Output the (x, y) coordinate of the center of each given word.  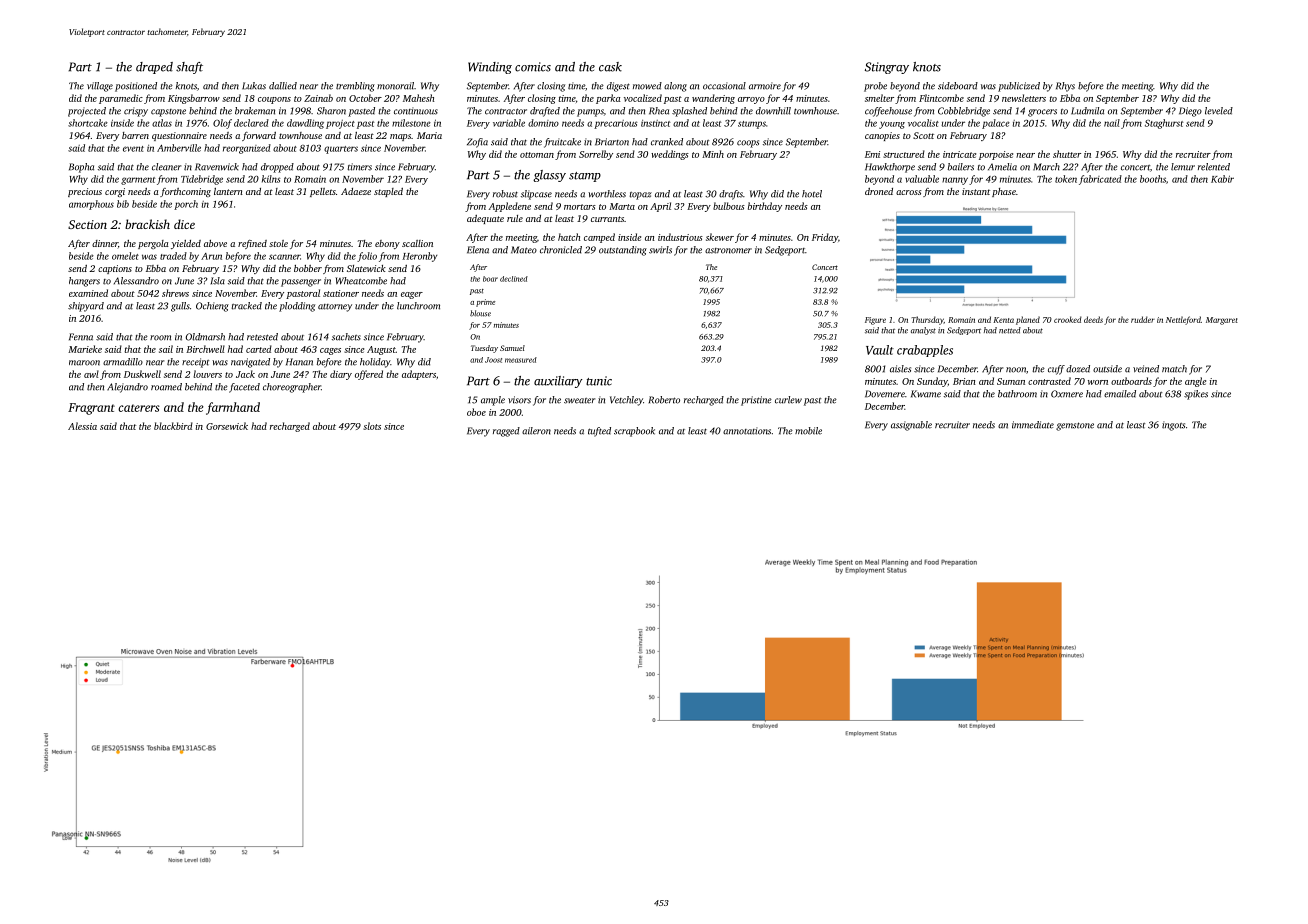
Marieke (85, 349)
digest (618, 87)
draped (154, 68)
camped (599, 238)
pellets (323, 192)
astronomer (728, 251)
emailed (1120, 394)
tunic (599, 381)
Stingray (887, 68)
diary (341, 375)
